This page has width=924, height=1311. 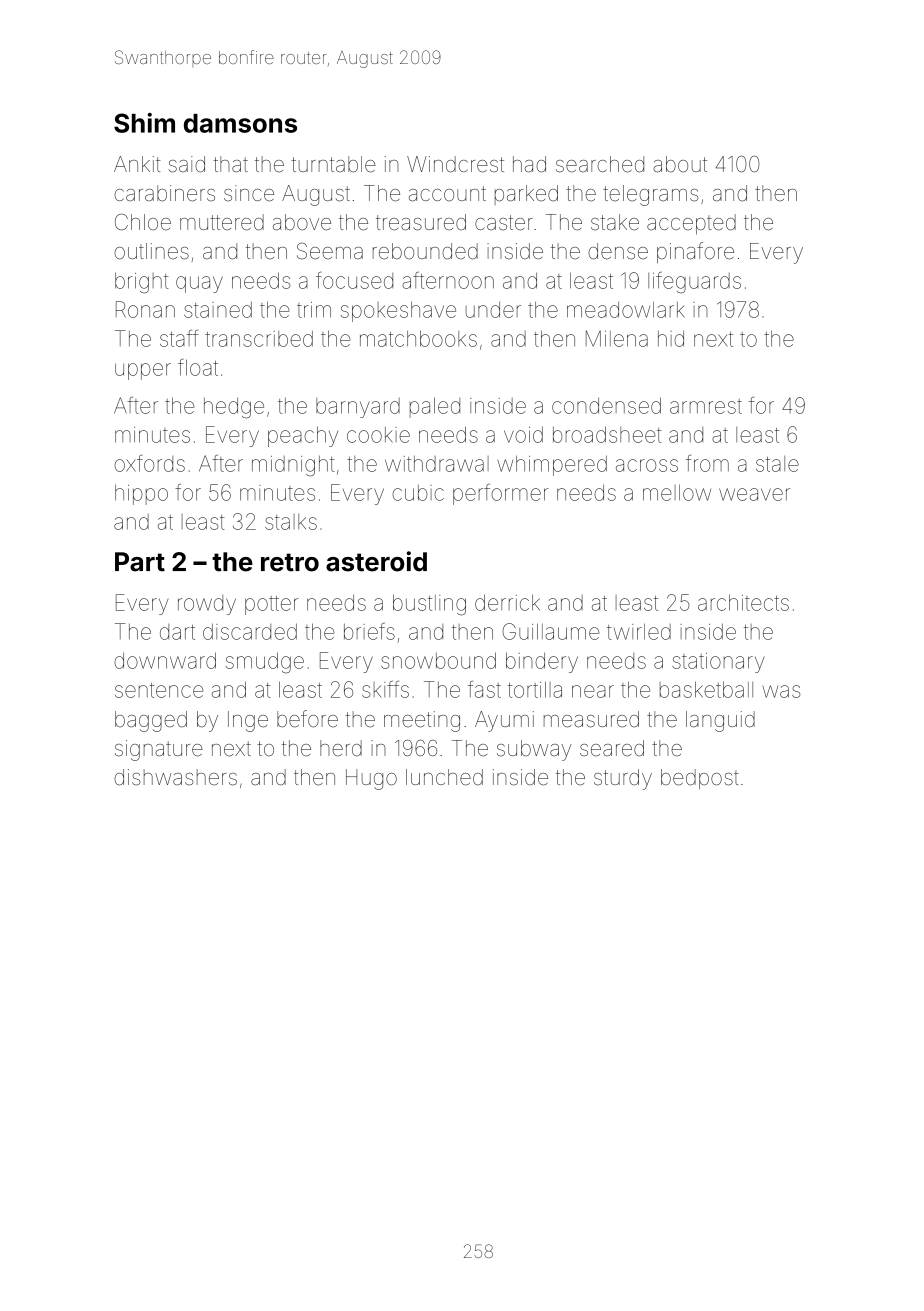 I want to click on hippo, so click(x=141, y=495).
